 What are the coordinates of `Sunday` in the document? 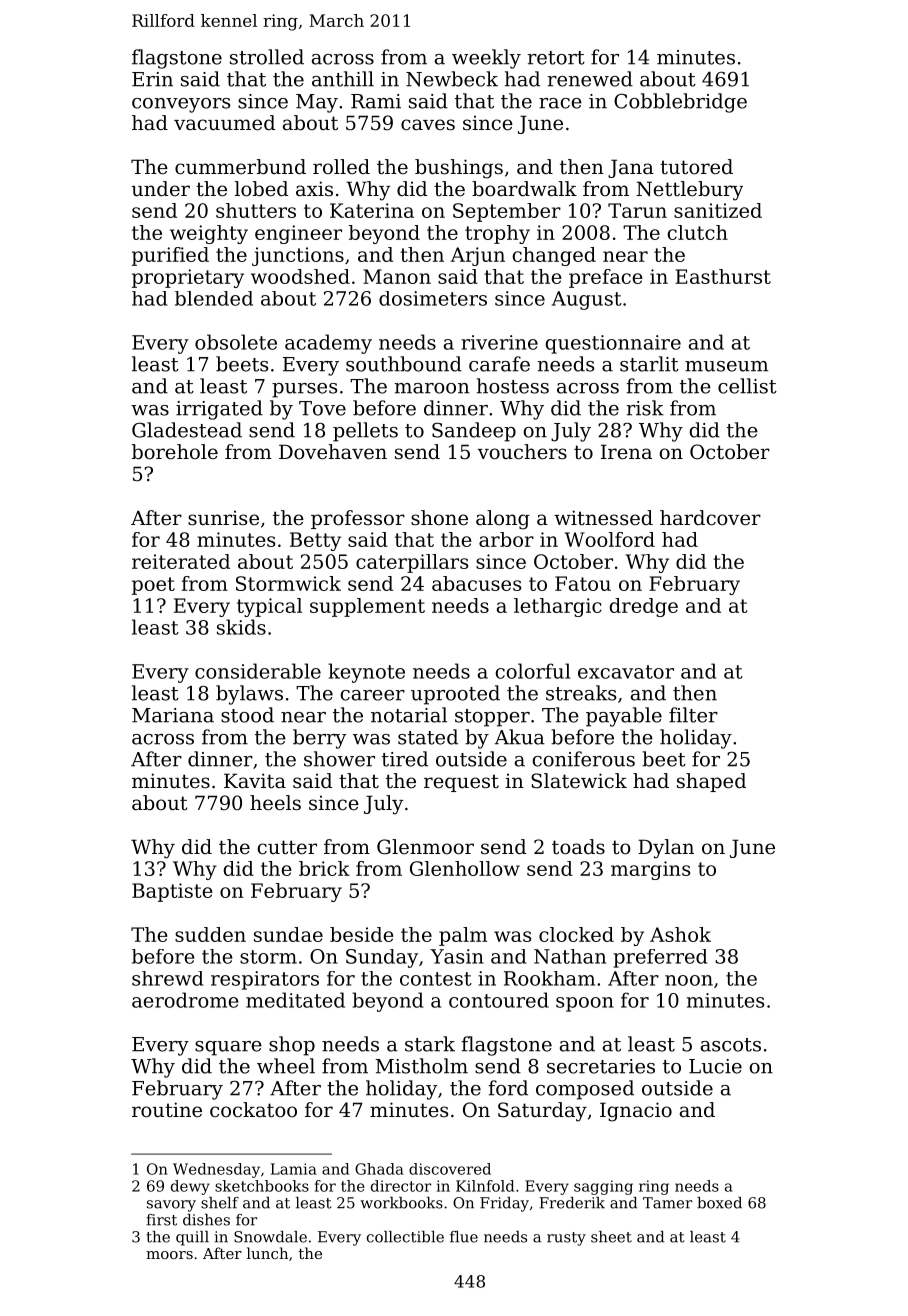 It's located at (382, 958).
